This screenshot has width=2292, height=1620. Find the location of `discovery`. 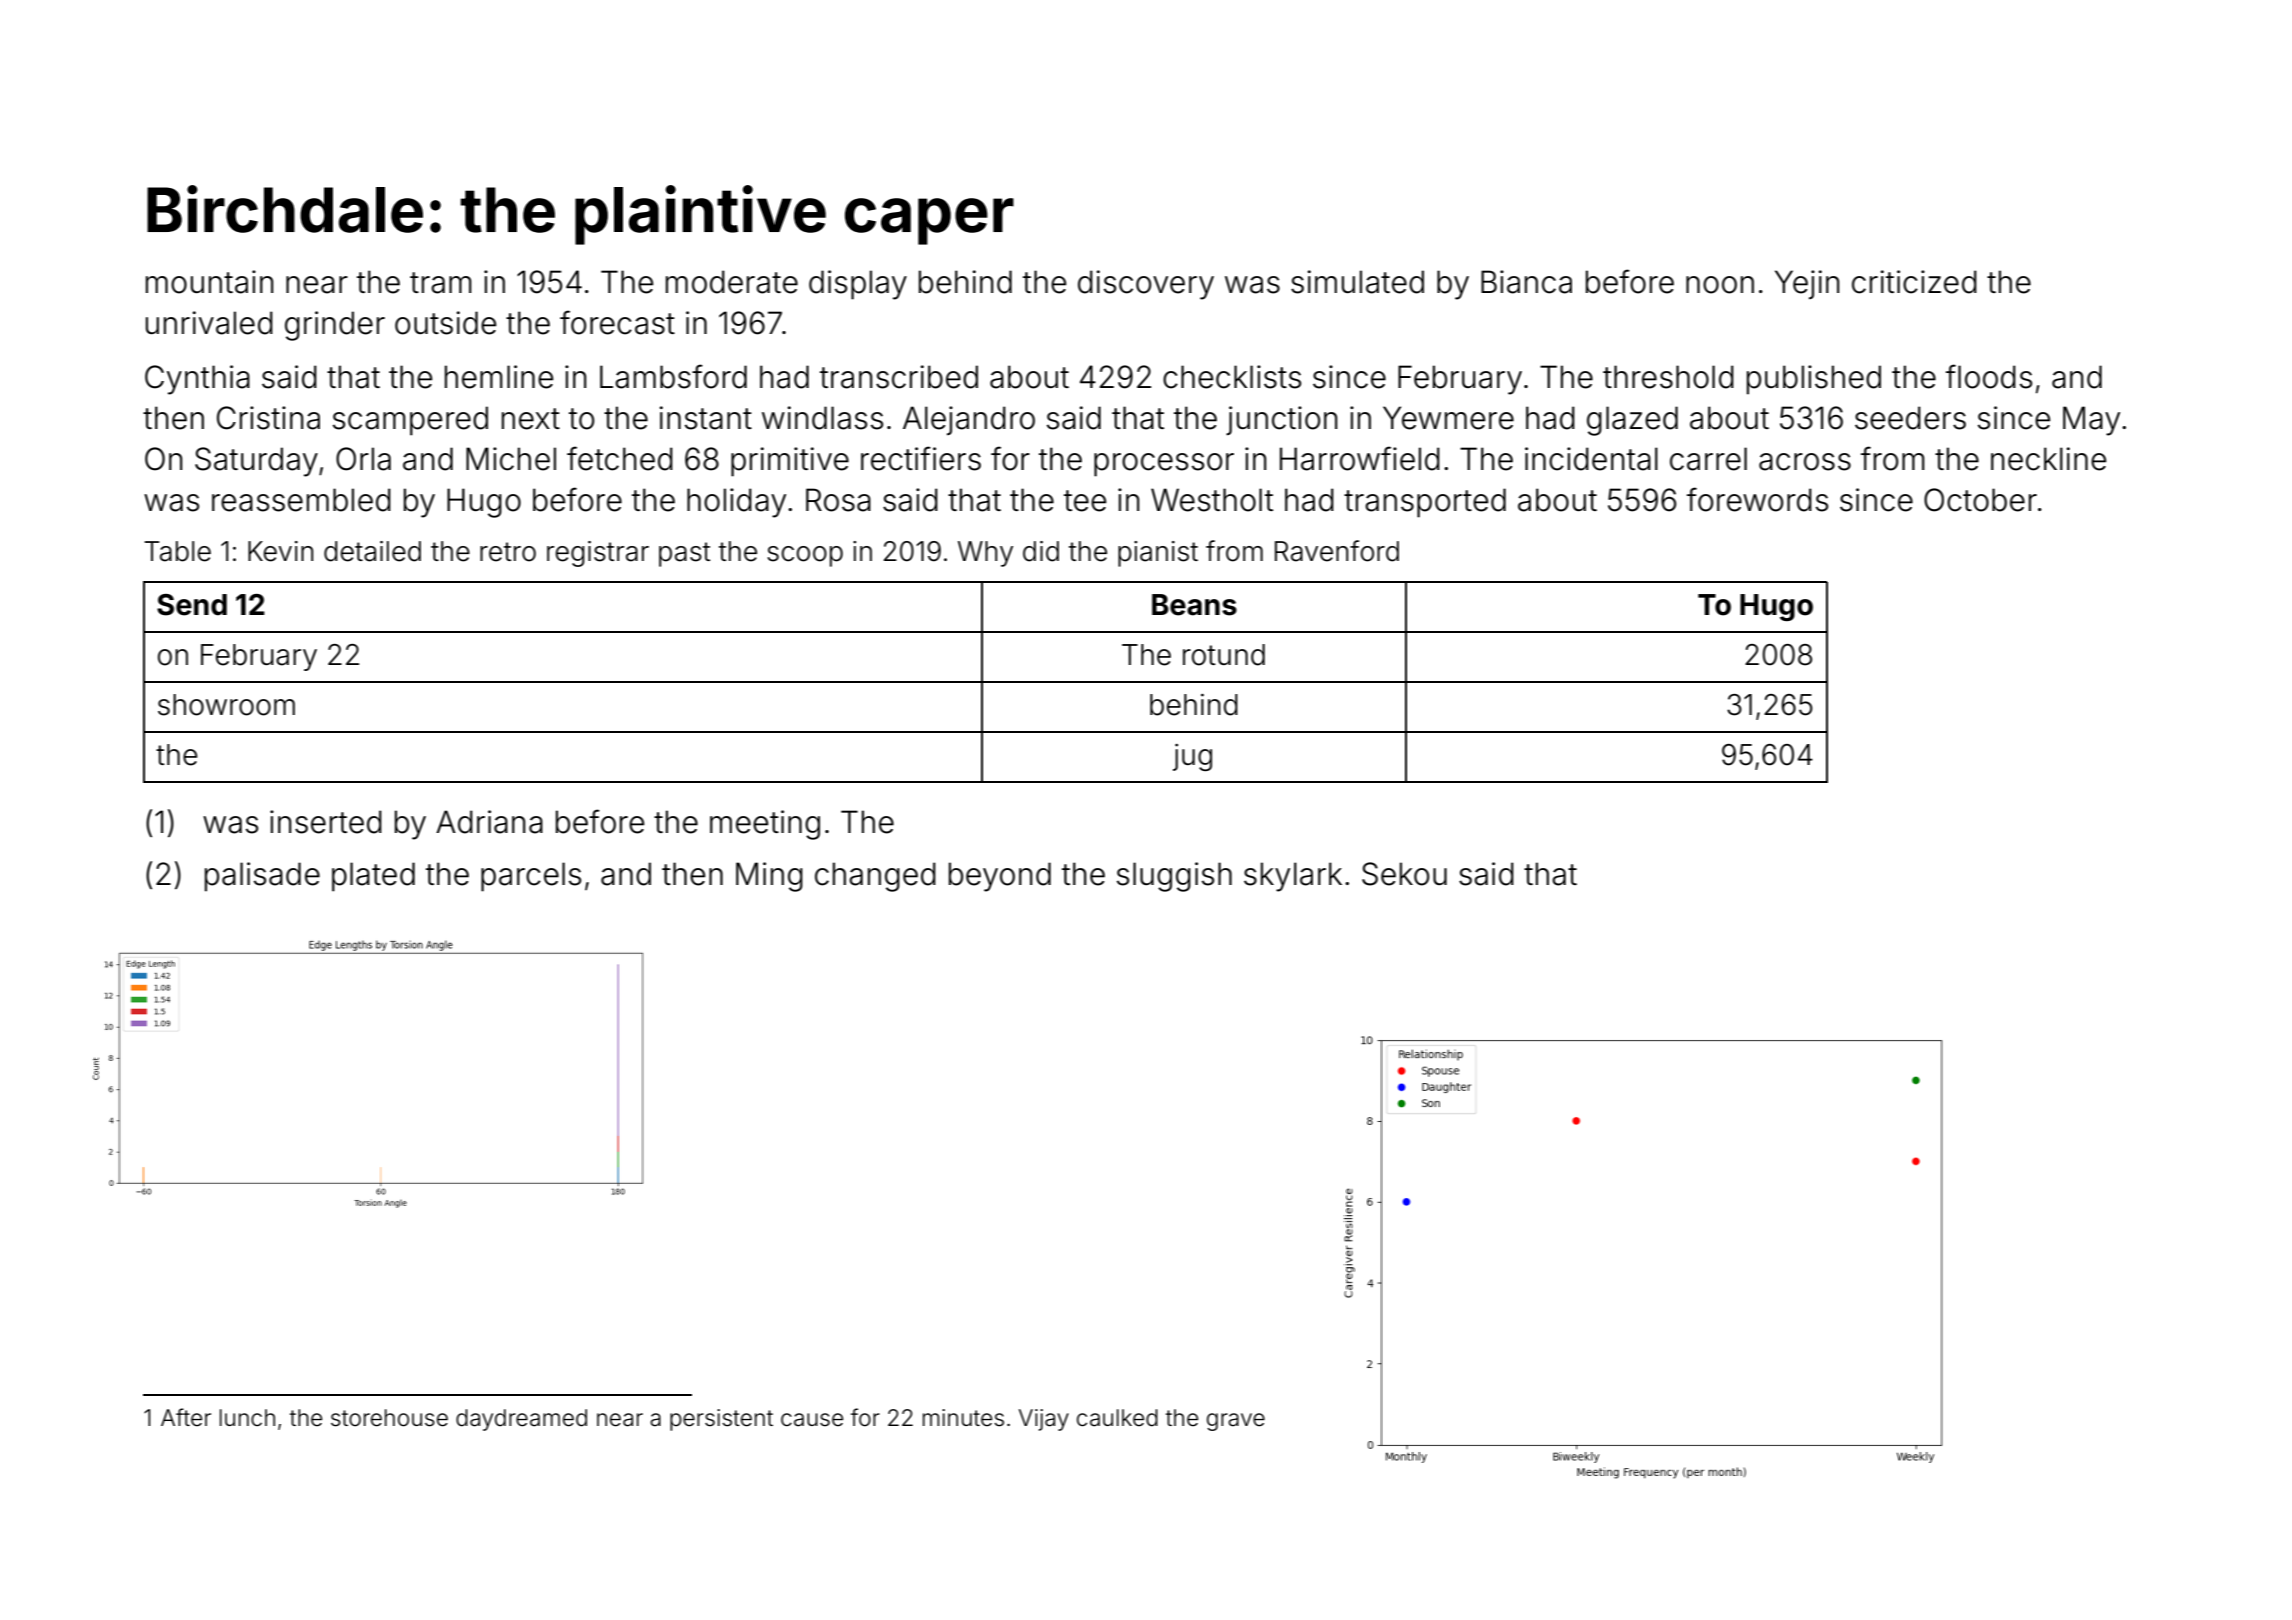

discovery is located at coordinates (1146, 285).
